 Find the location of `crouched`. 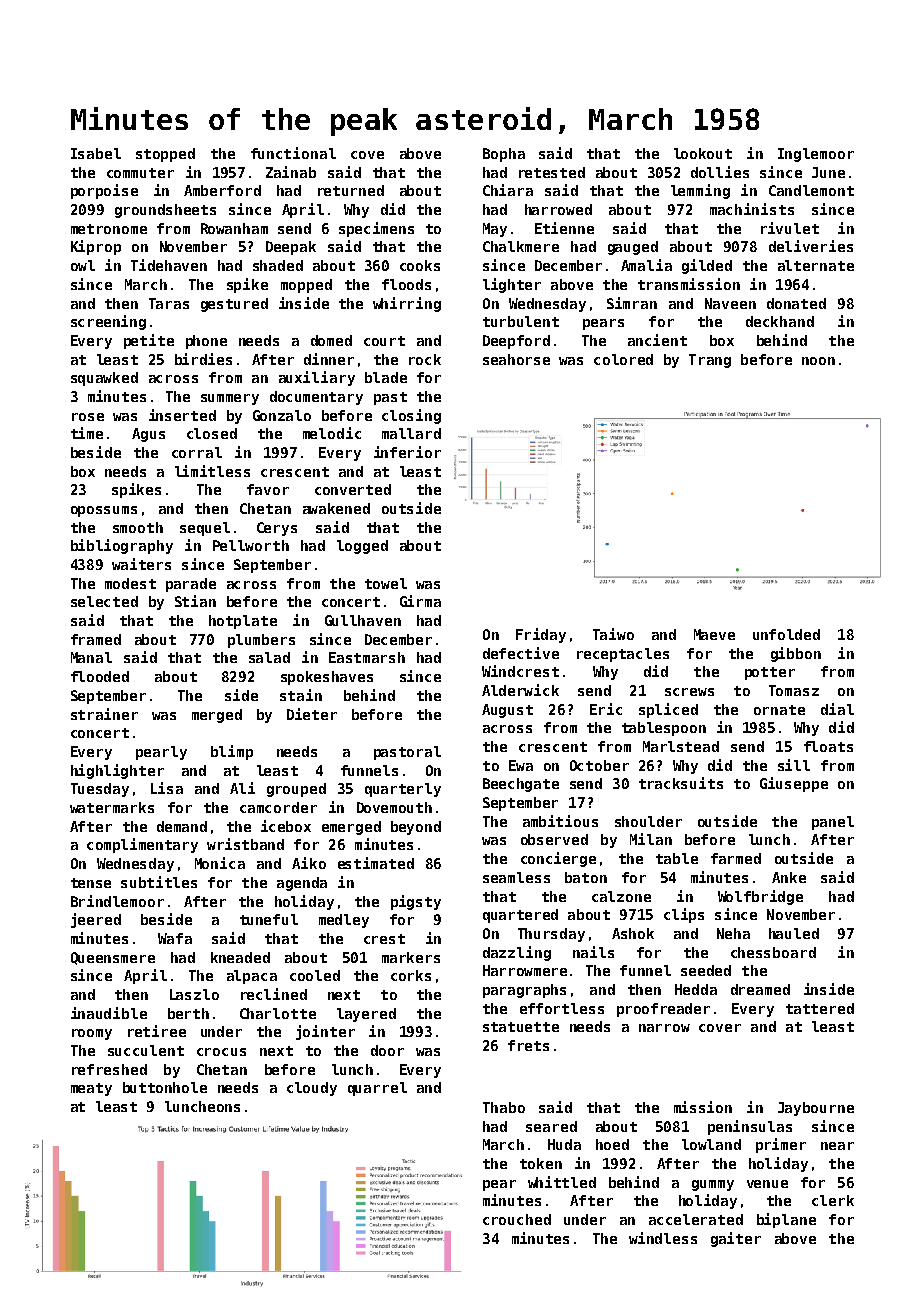

crouched is located at coordinates (517, 1219).
